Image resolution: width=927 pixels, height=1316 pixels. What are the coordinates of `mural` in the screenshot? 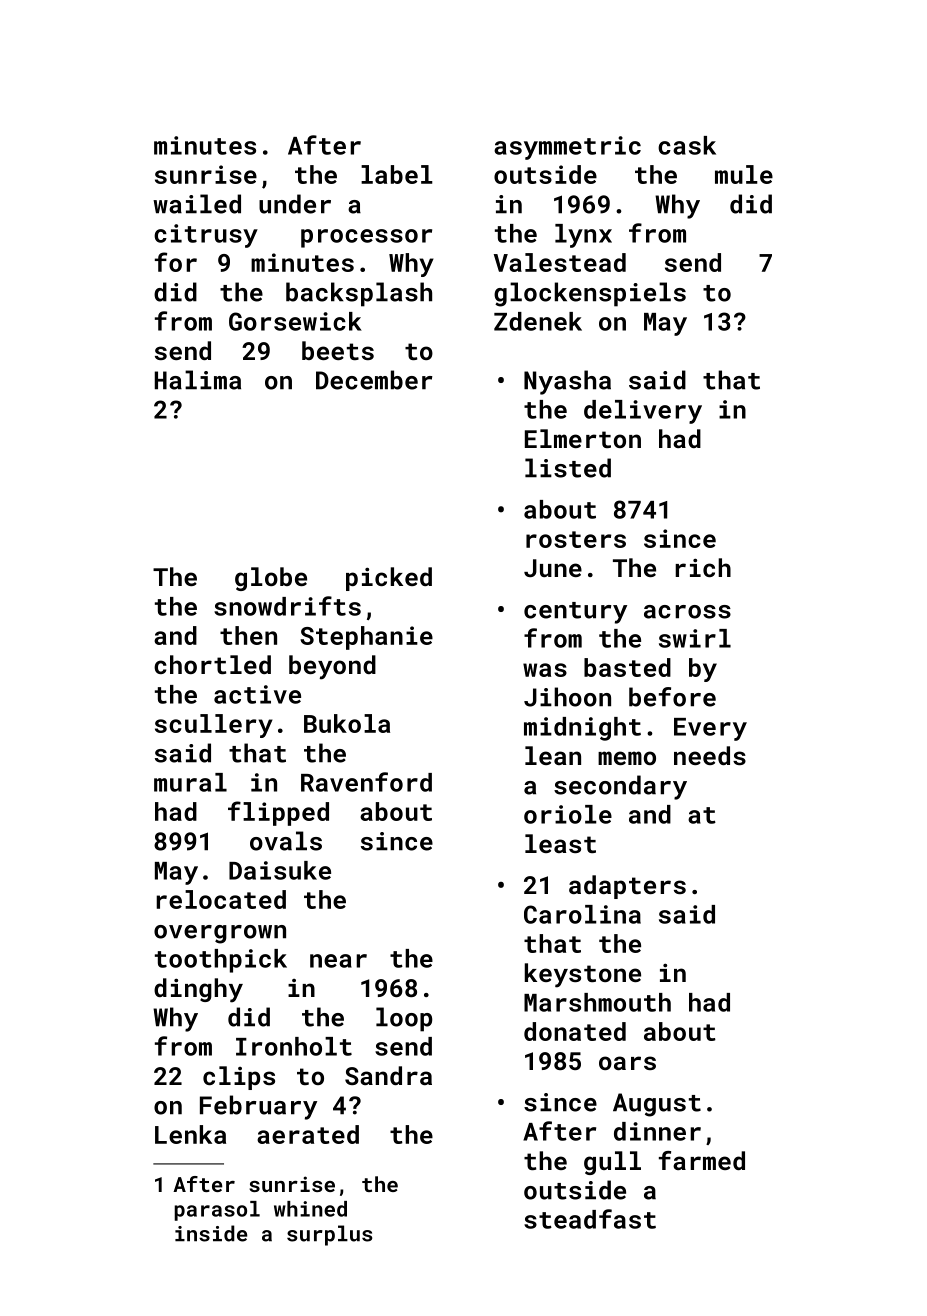 It's located at (190, 782).
